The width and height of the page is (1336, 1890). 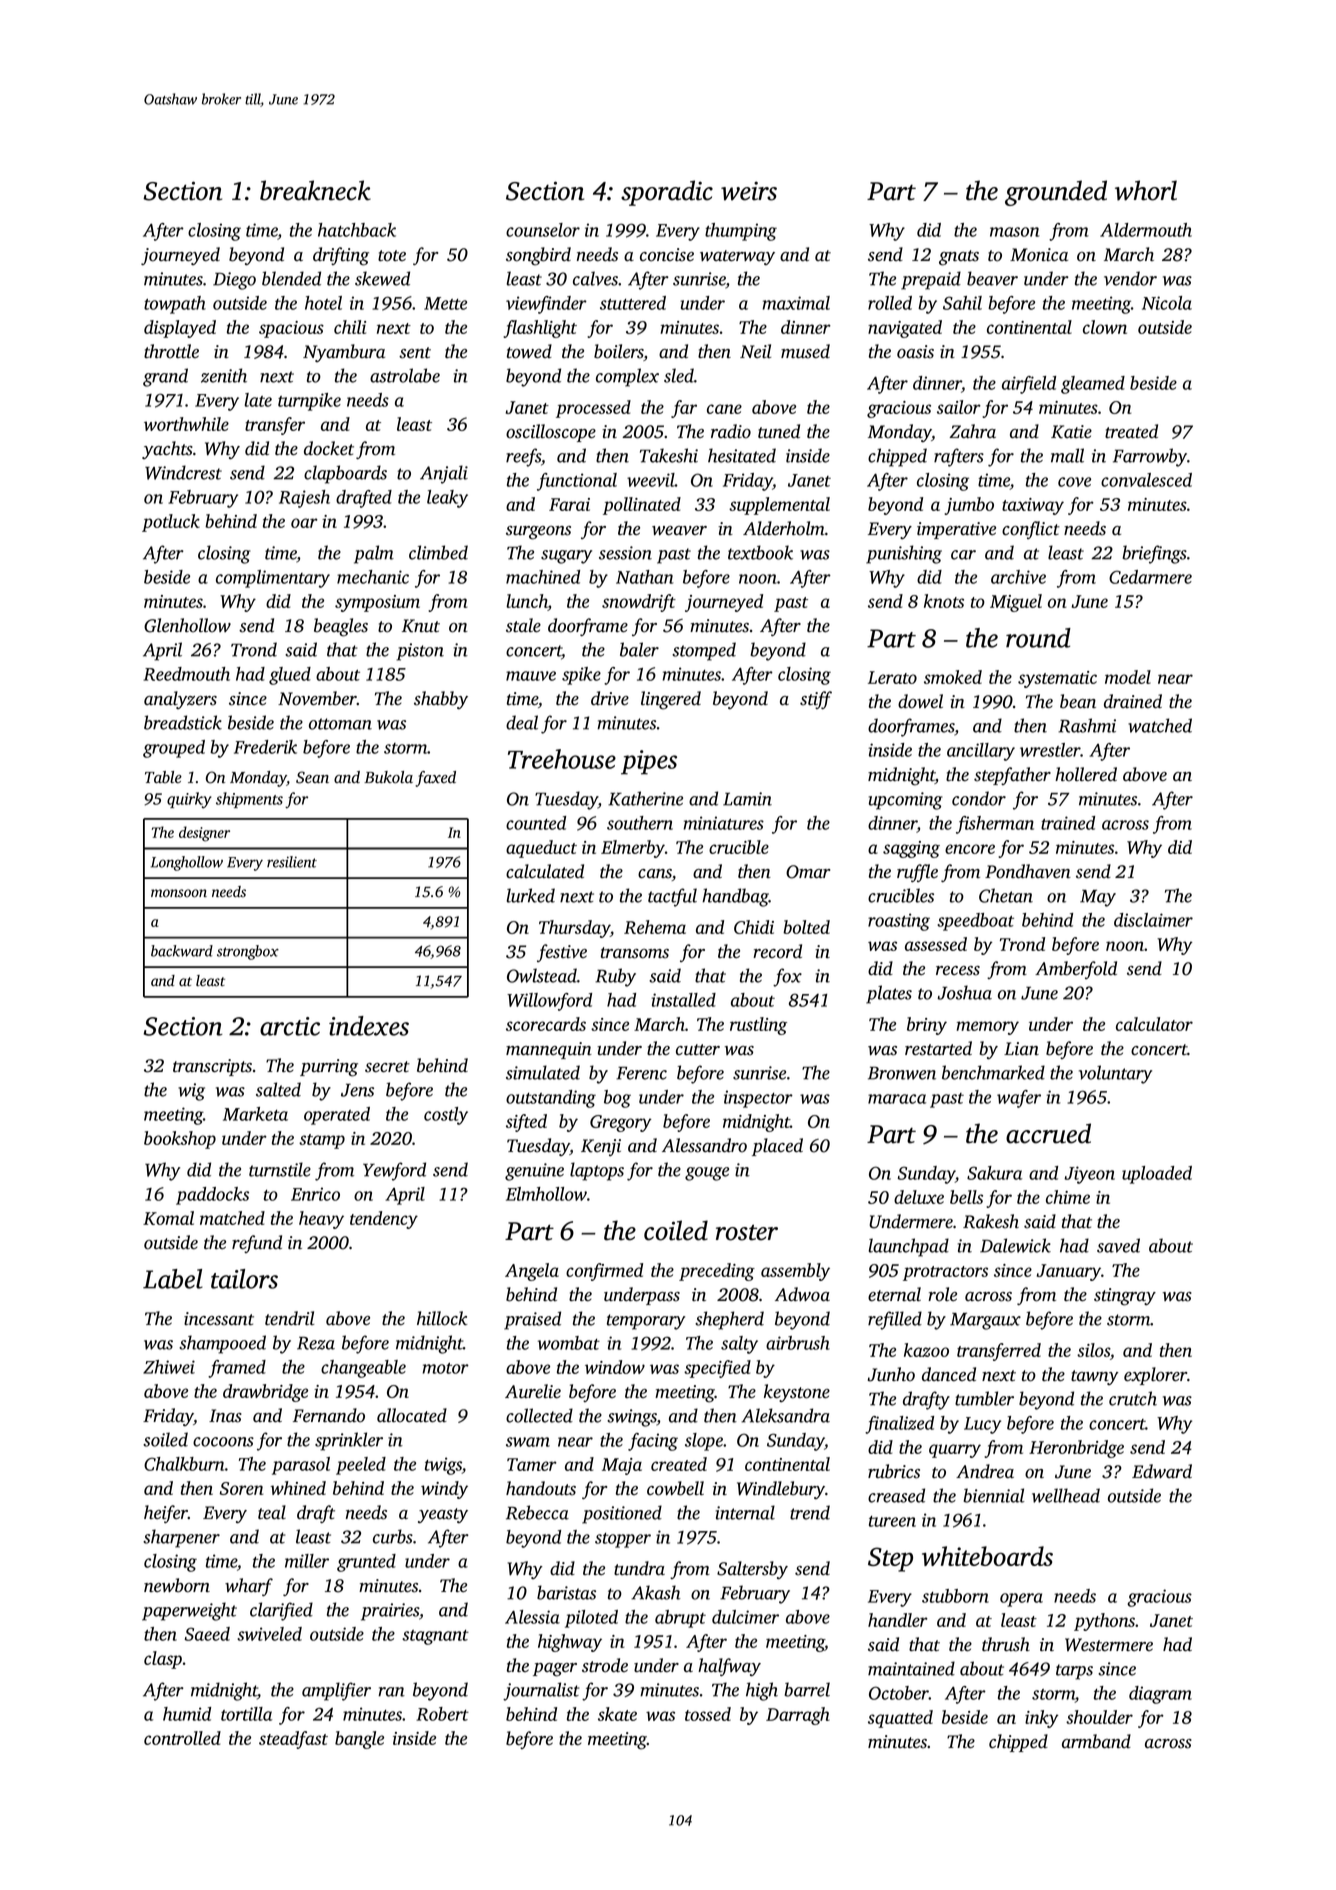 I want to click on Diego, so click(x=234, y=281).
